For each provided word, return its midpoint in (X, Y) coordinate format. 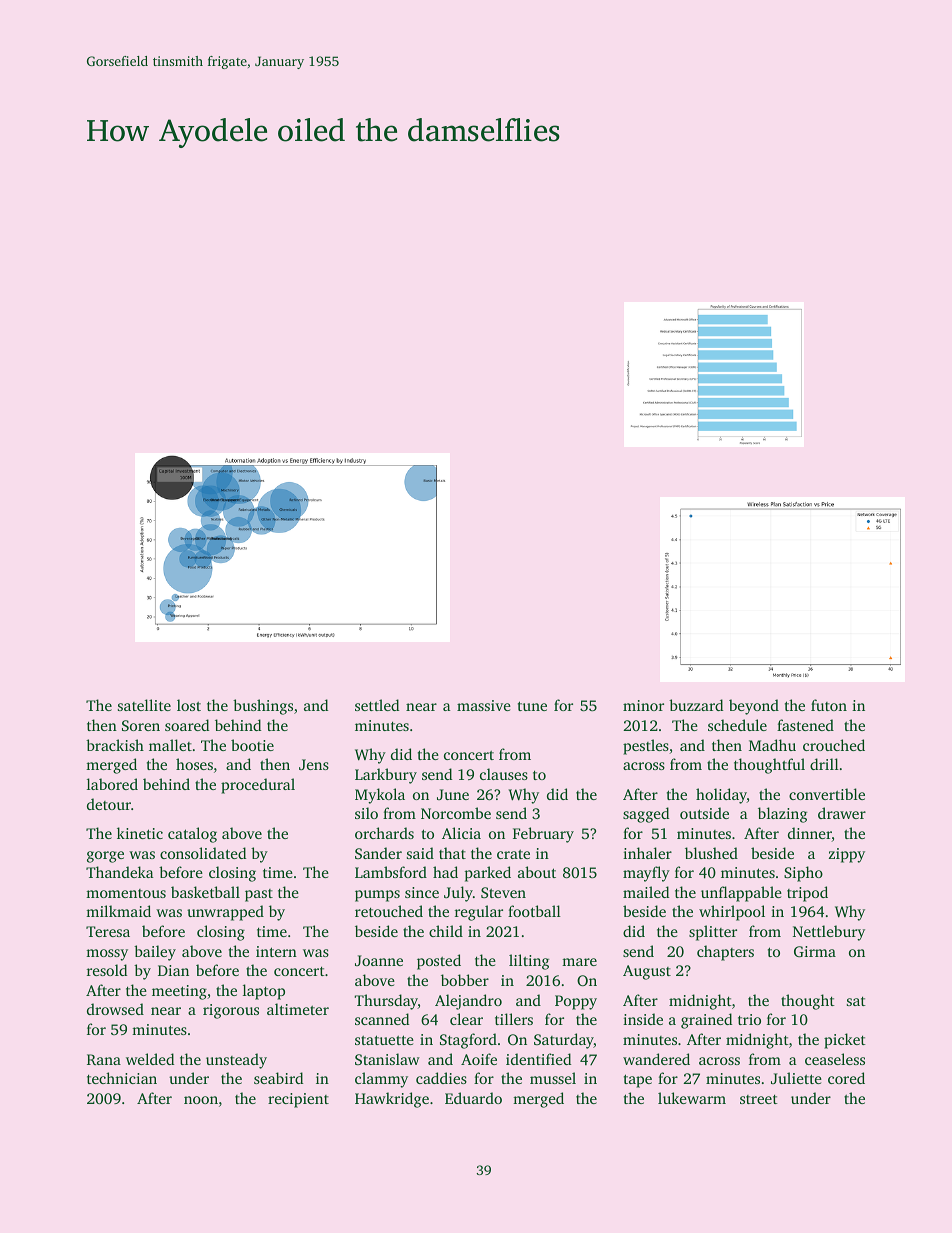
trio (749, 1019)
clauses (504, 774)
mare (579, 962)
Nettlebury (829, 933)
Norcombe (456, 813)
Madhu (772, 745)
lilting (529, 962)
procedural (258, 786)
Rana (104, 1059)
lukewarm (692, 1098)
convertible (827, 794)
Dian (173, 970)
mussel (553, 1078)
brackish (115, 745)
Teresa (108, 931)
